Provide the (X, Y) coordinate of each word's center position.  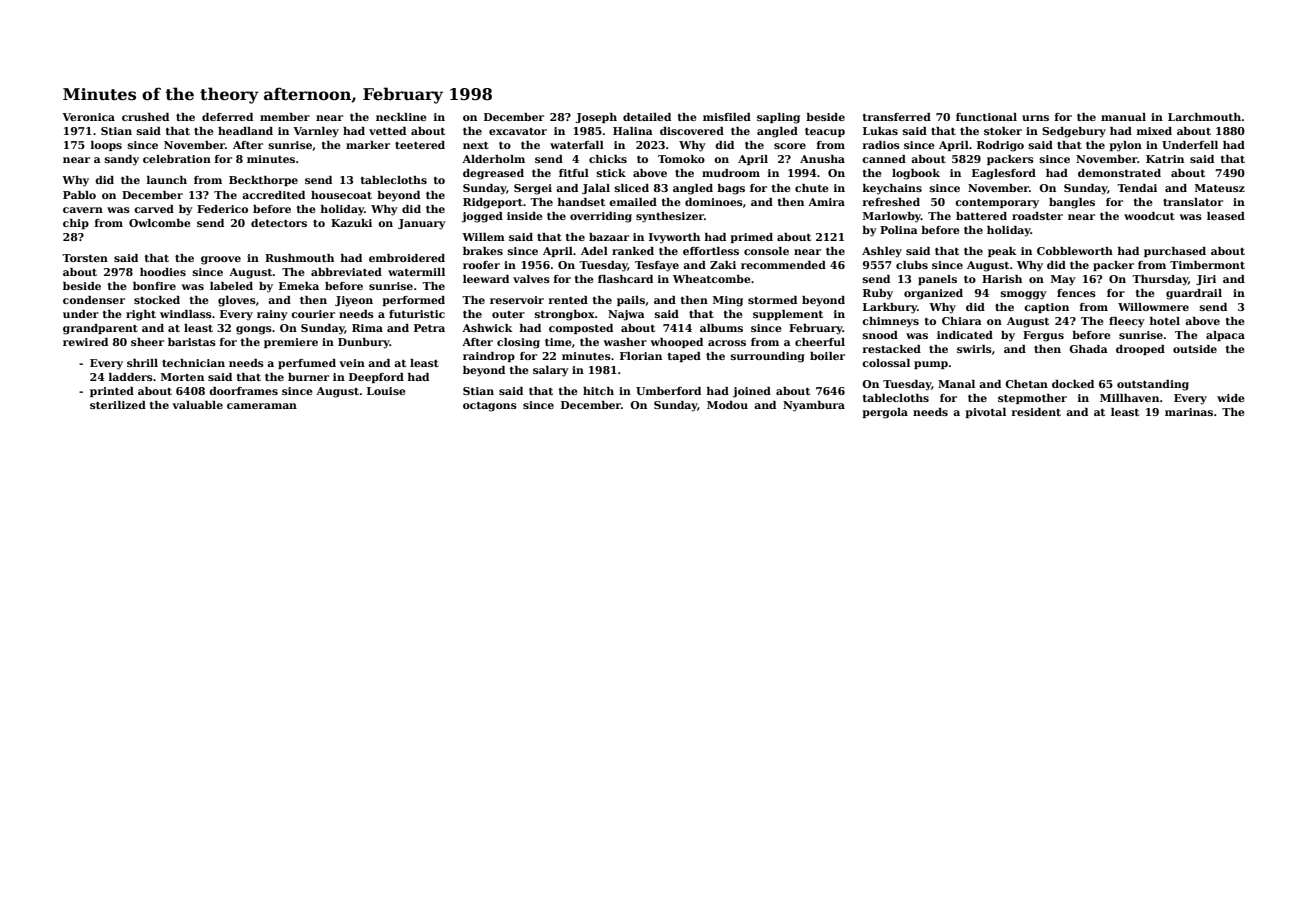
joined (752, 392)
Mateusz (1220, 188)
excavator (518, 131)
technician (193, 363)
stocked (157, 300)
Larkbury (890, 308)
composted (581, 329)
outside (1195, 349)
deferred (227, 117)
